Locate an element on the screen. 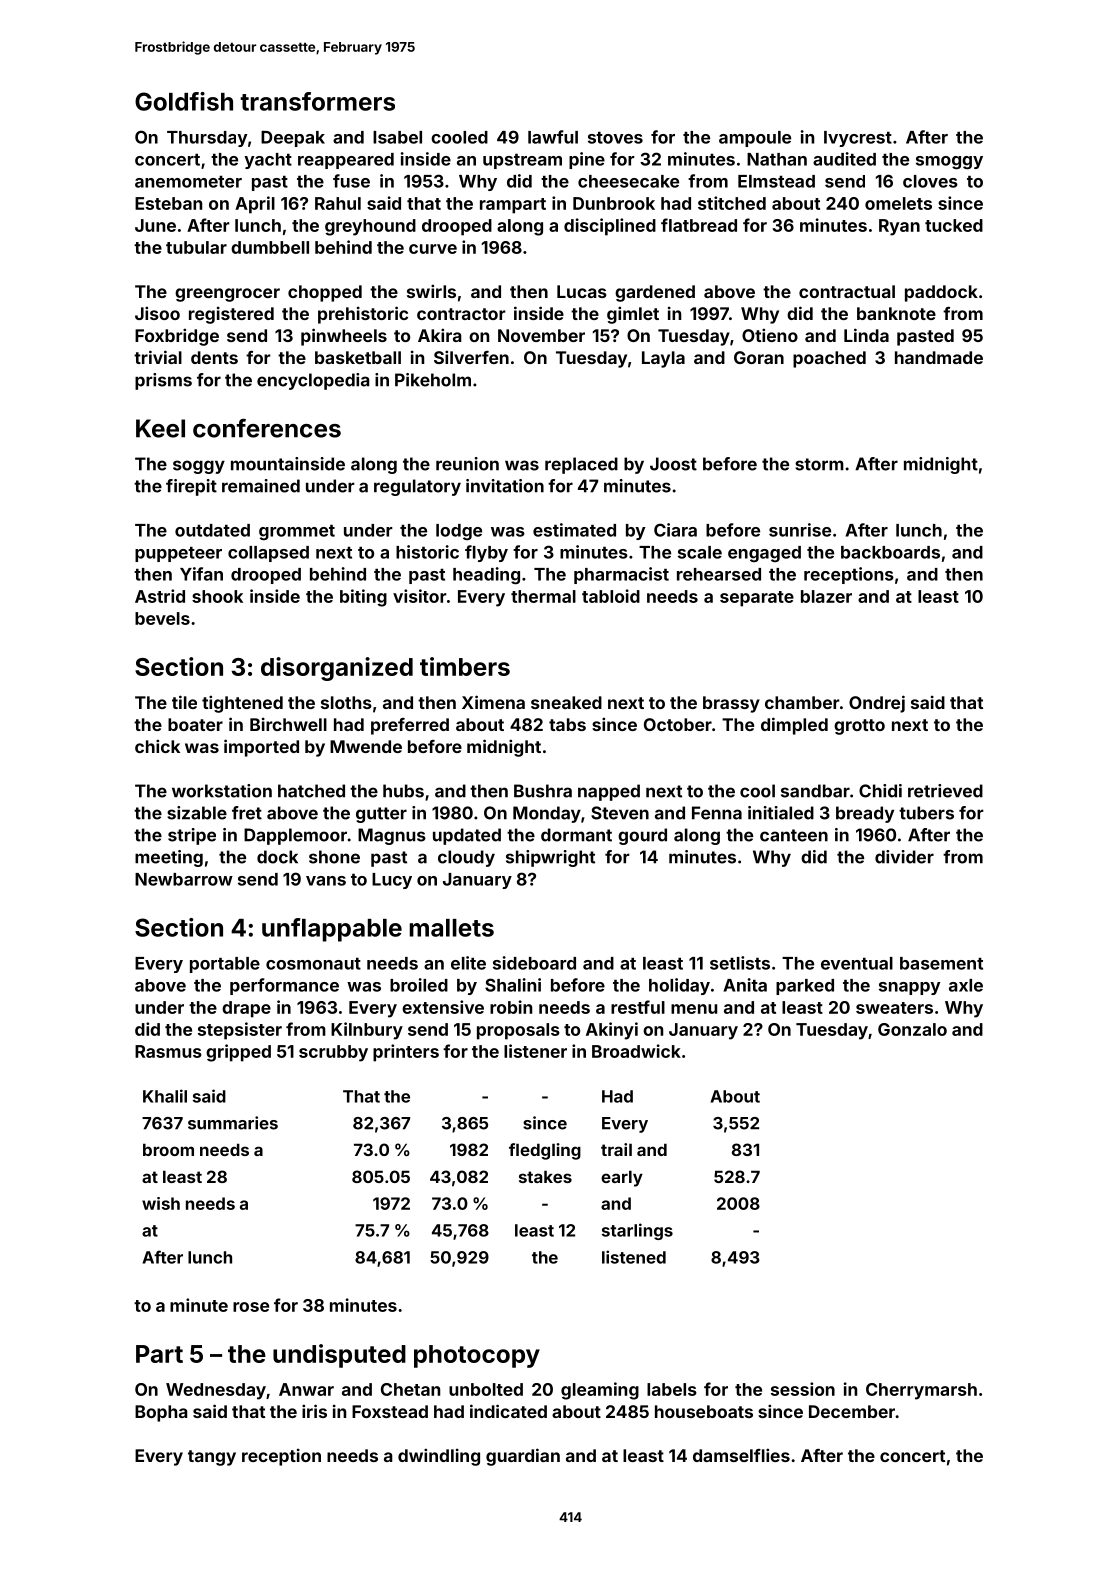 This screenshot has height=1581, width=1118. broom is located at coordinates (168, 1149).
